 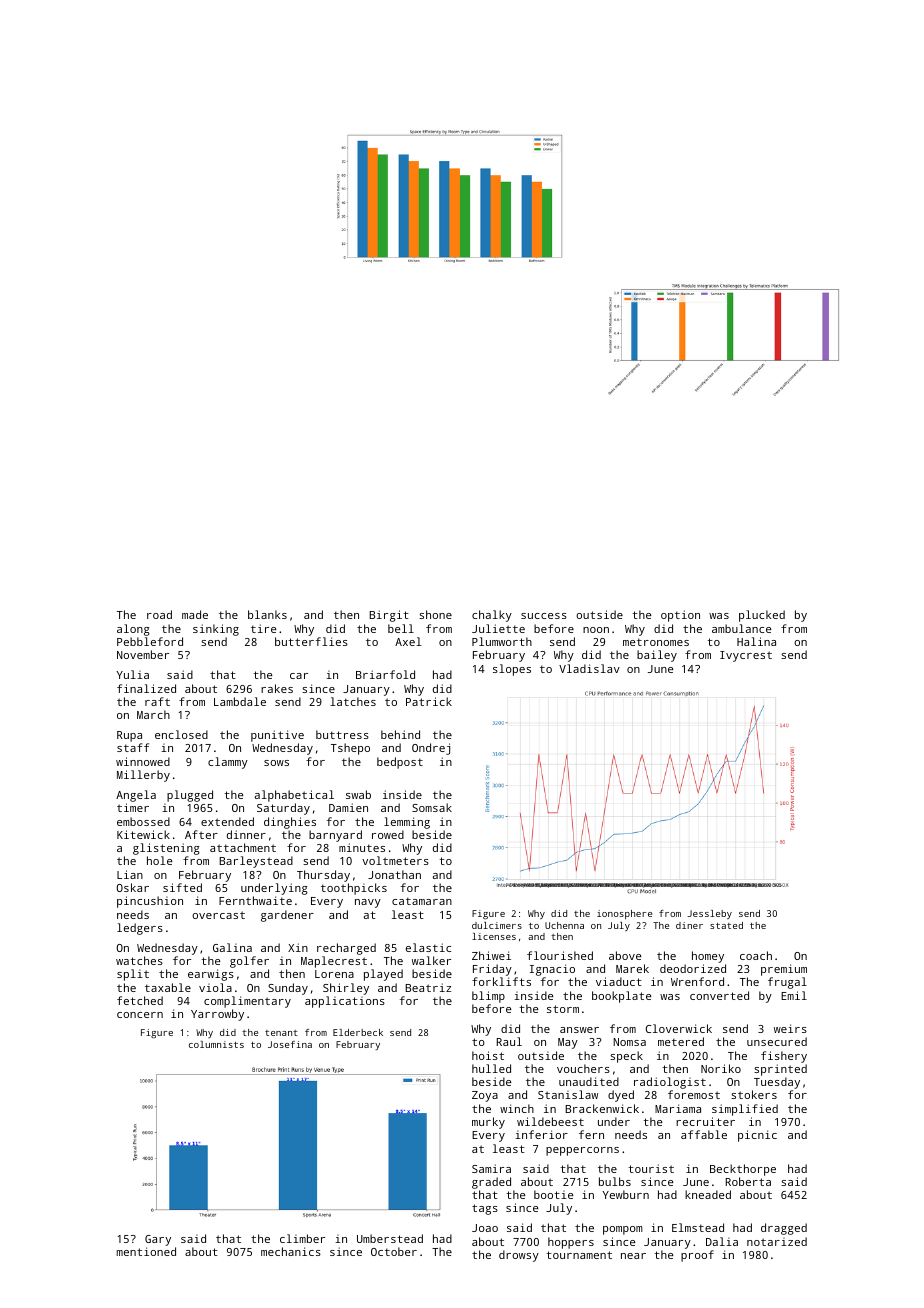 What do you see at coordinates (216, 1044) in the screenshot?
I see `columnists` at bounding box center [216, 1044].
